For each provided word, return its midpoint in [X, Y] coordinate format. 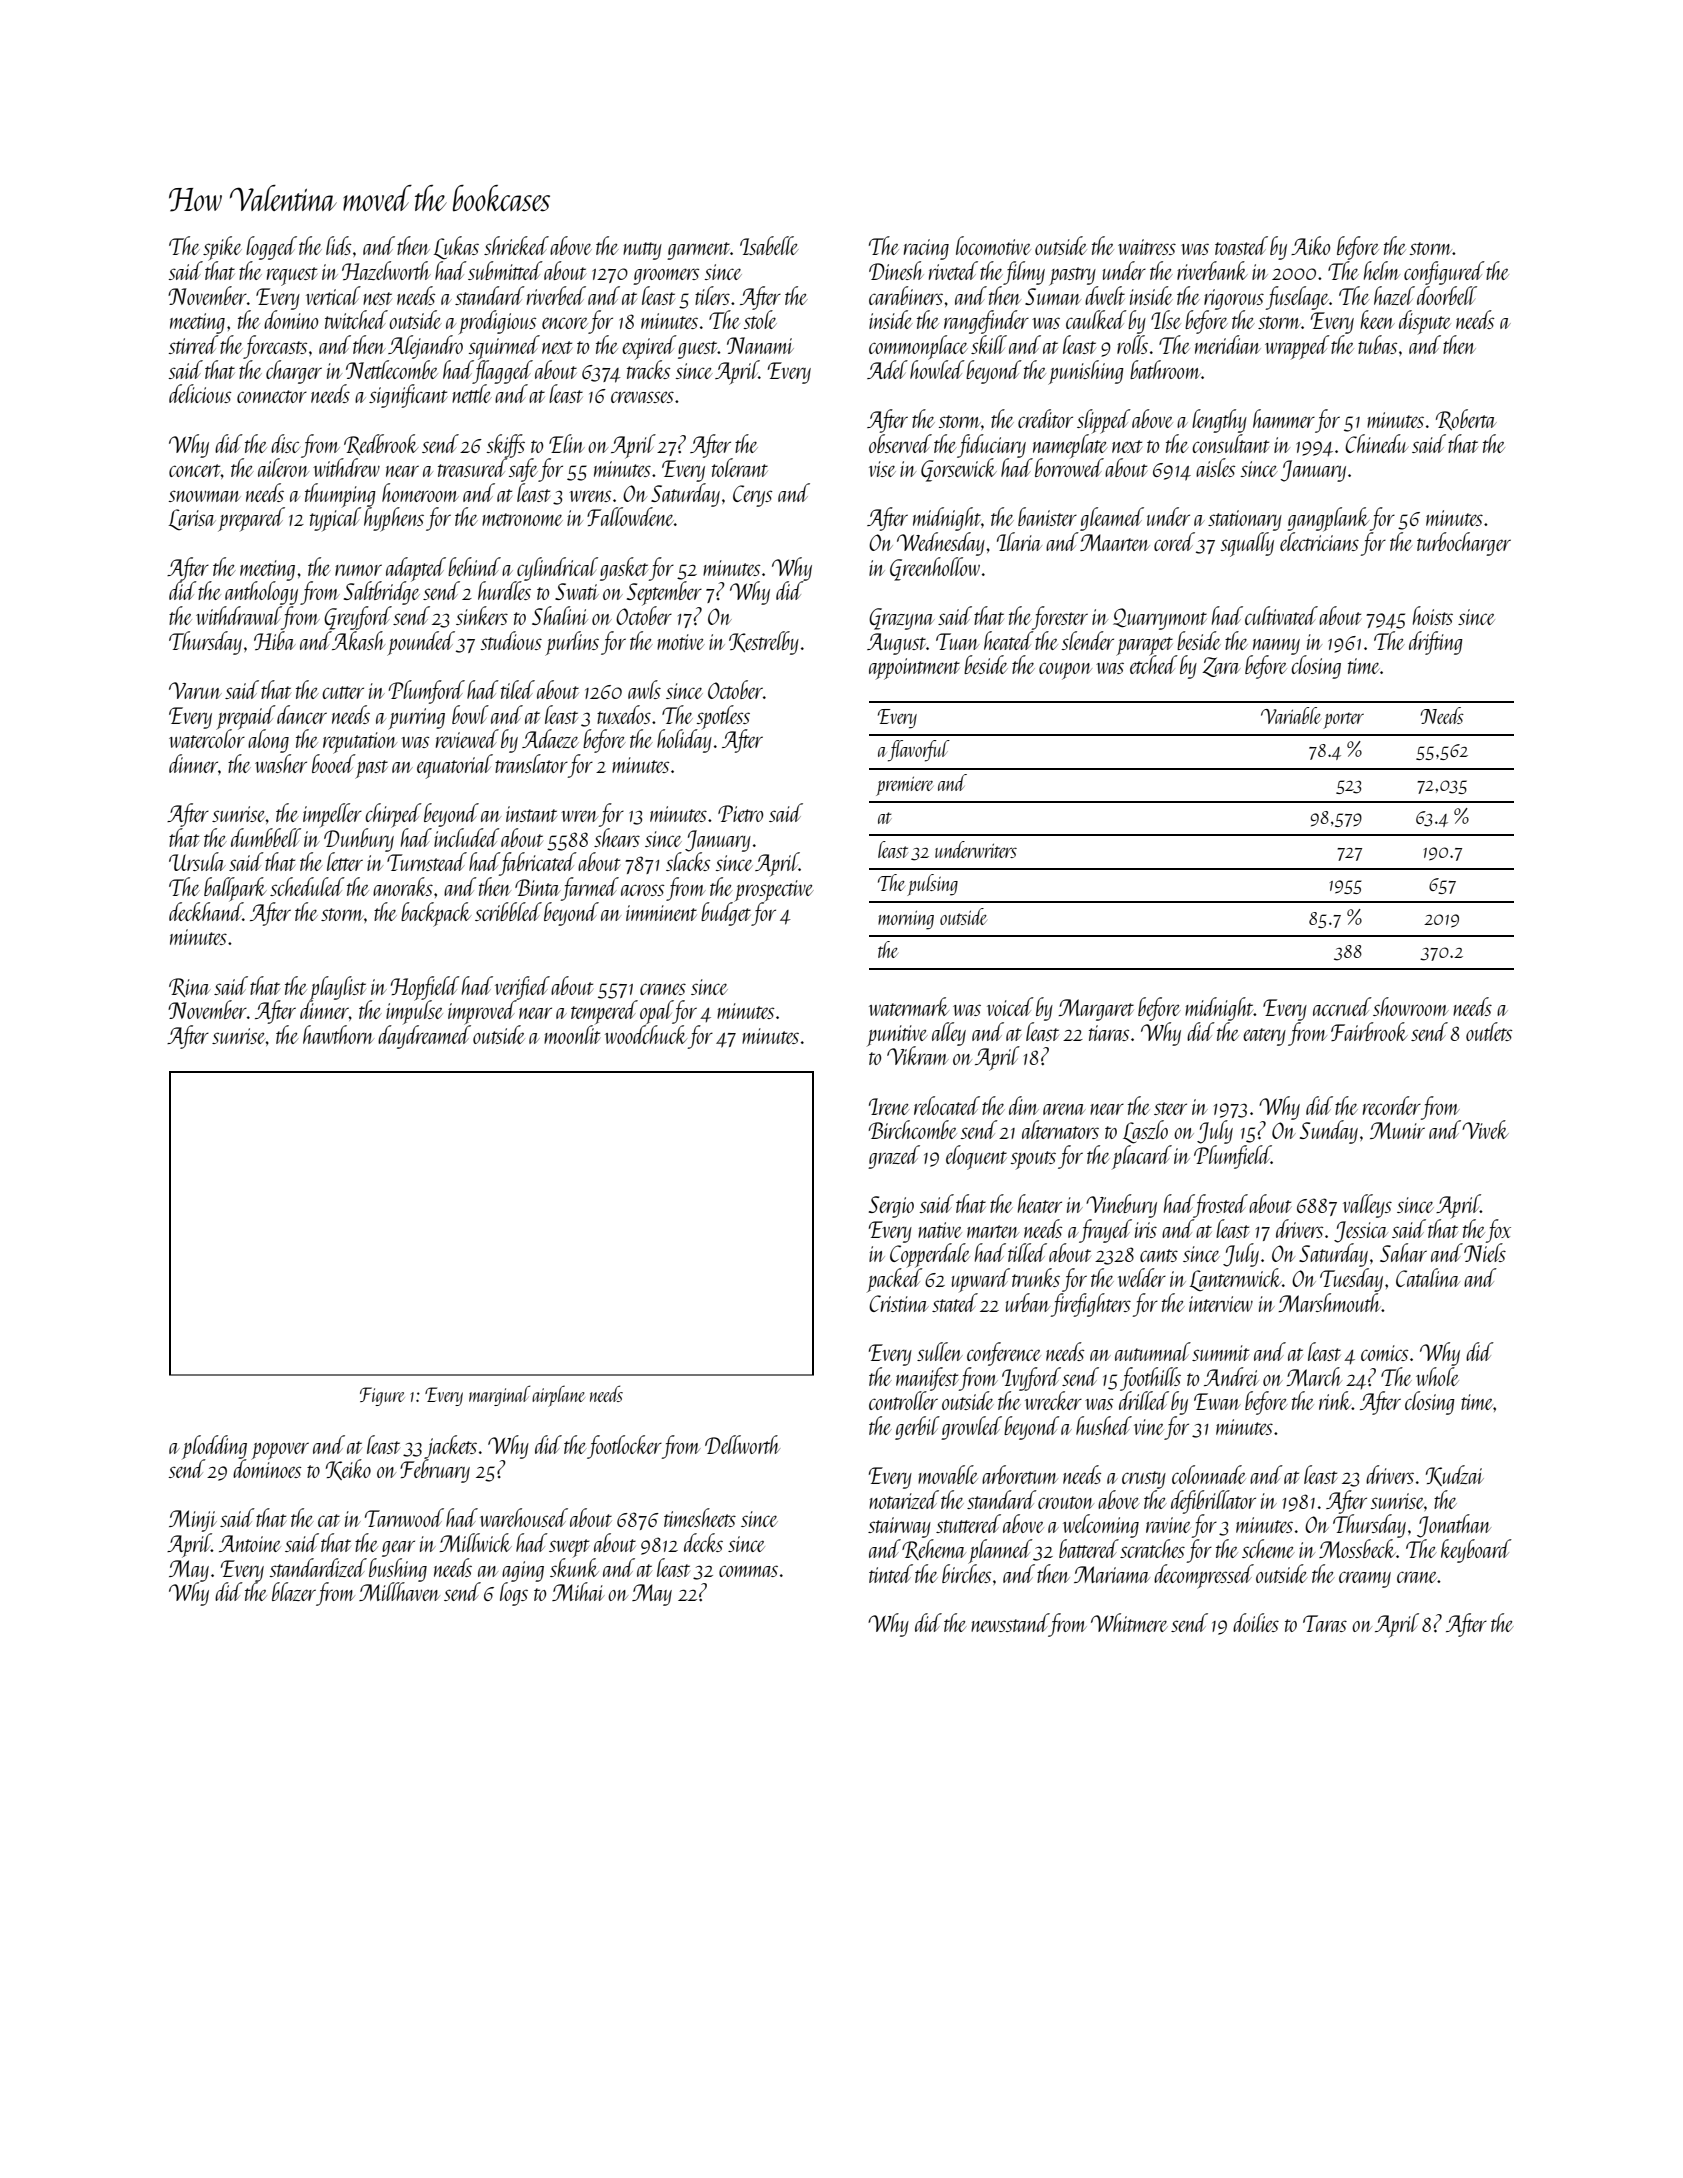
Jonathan [1454, 1526]
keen [1377, 319]
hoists [1433, 615]
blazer [294, 1591]
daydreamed [424, 1037]
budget [726, 914]
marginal [499, 1395]
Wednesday [941, 544]
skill [989, 344]
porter [1343, 720]
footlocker [624, 1447]
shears [617, 837]
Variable [1291, 715]
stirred [194, 344]
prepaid [246, 717]
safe [523, 470]
